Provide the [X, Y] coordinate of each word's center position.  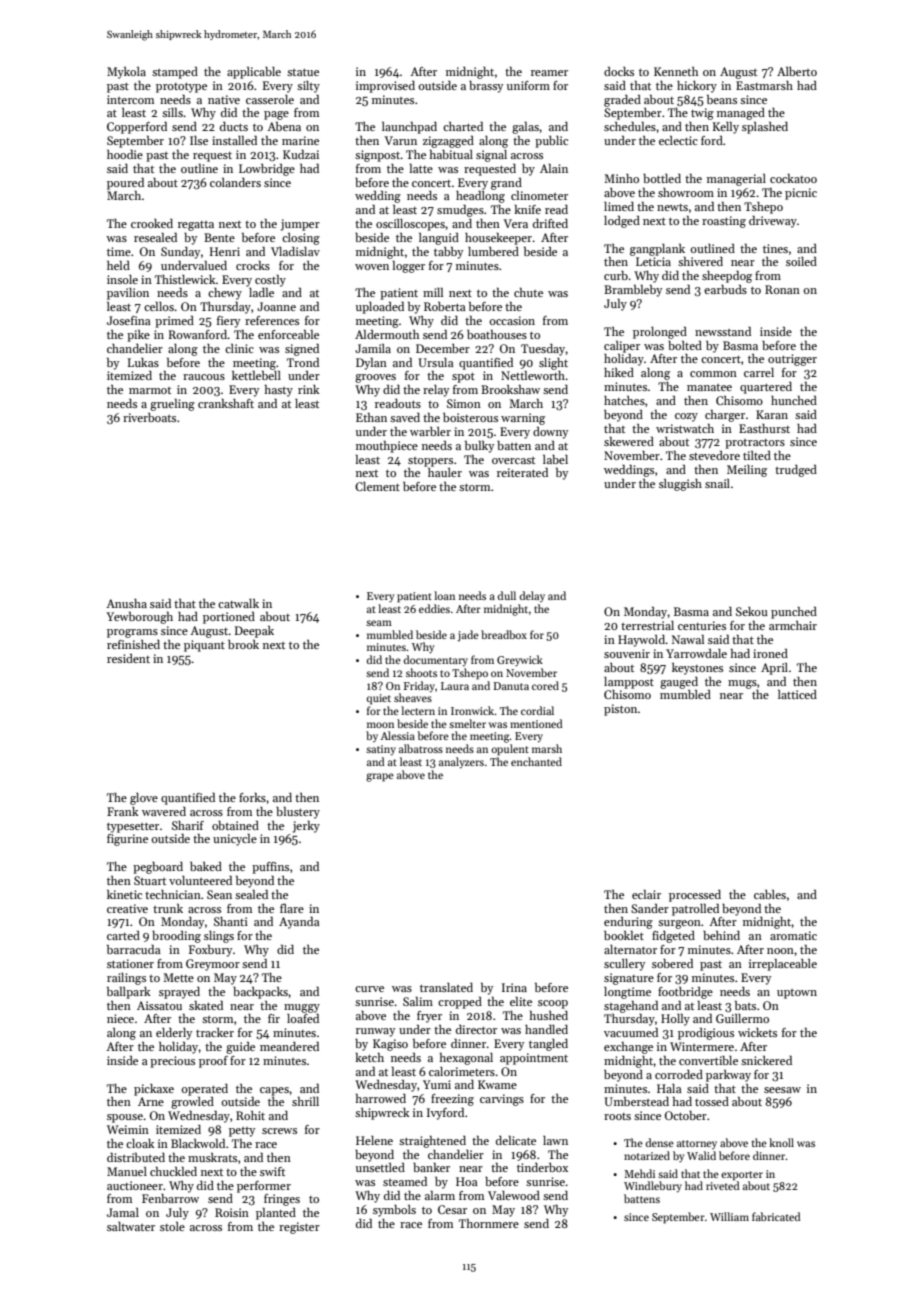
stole [172, 1226]
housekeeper [498, 239]
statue [303, 72]
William [729, 1216]
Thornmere [489, 1223]
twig [702, 114]
